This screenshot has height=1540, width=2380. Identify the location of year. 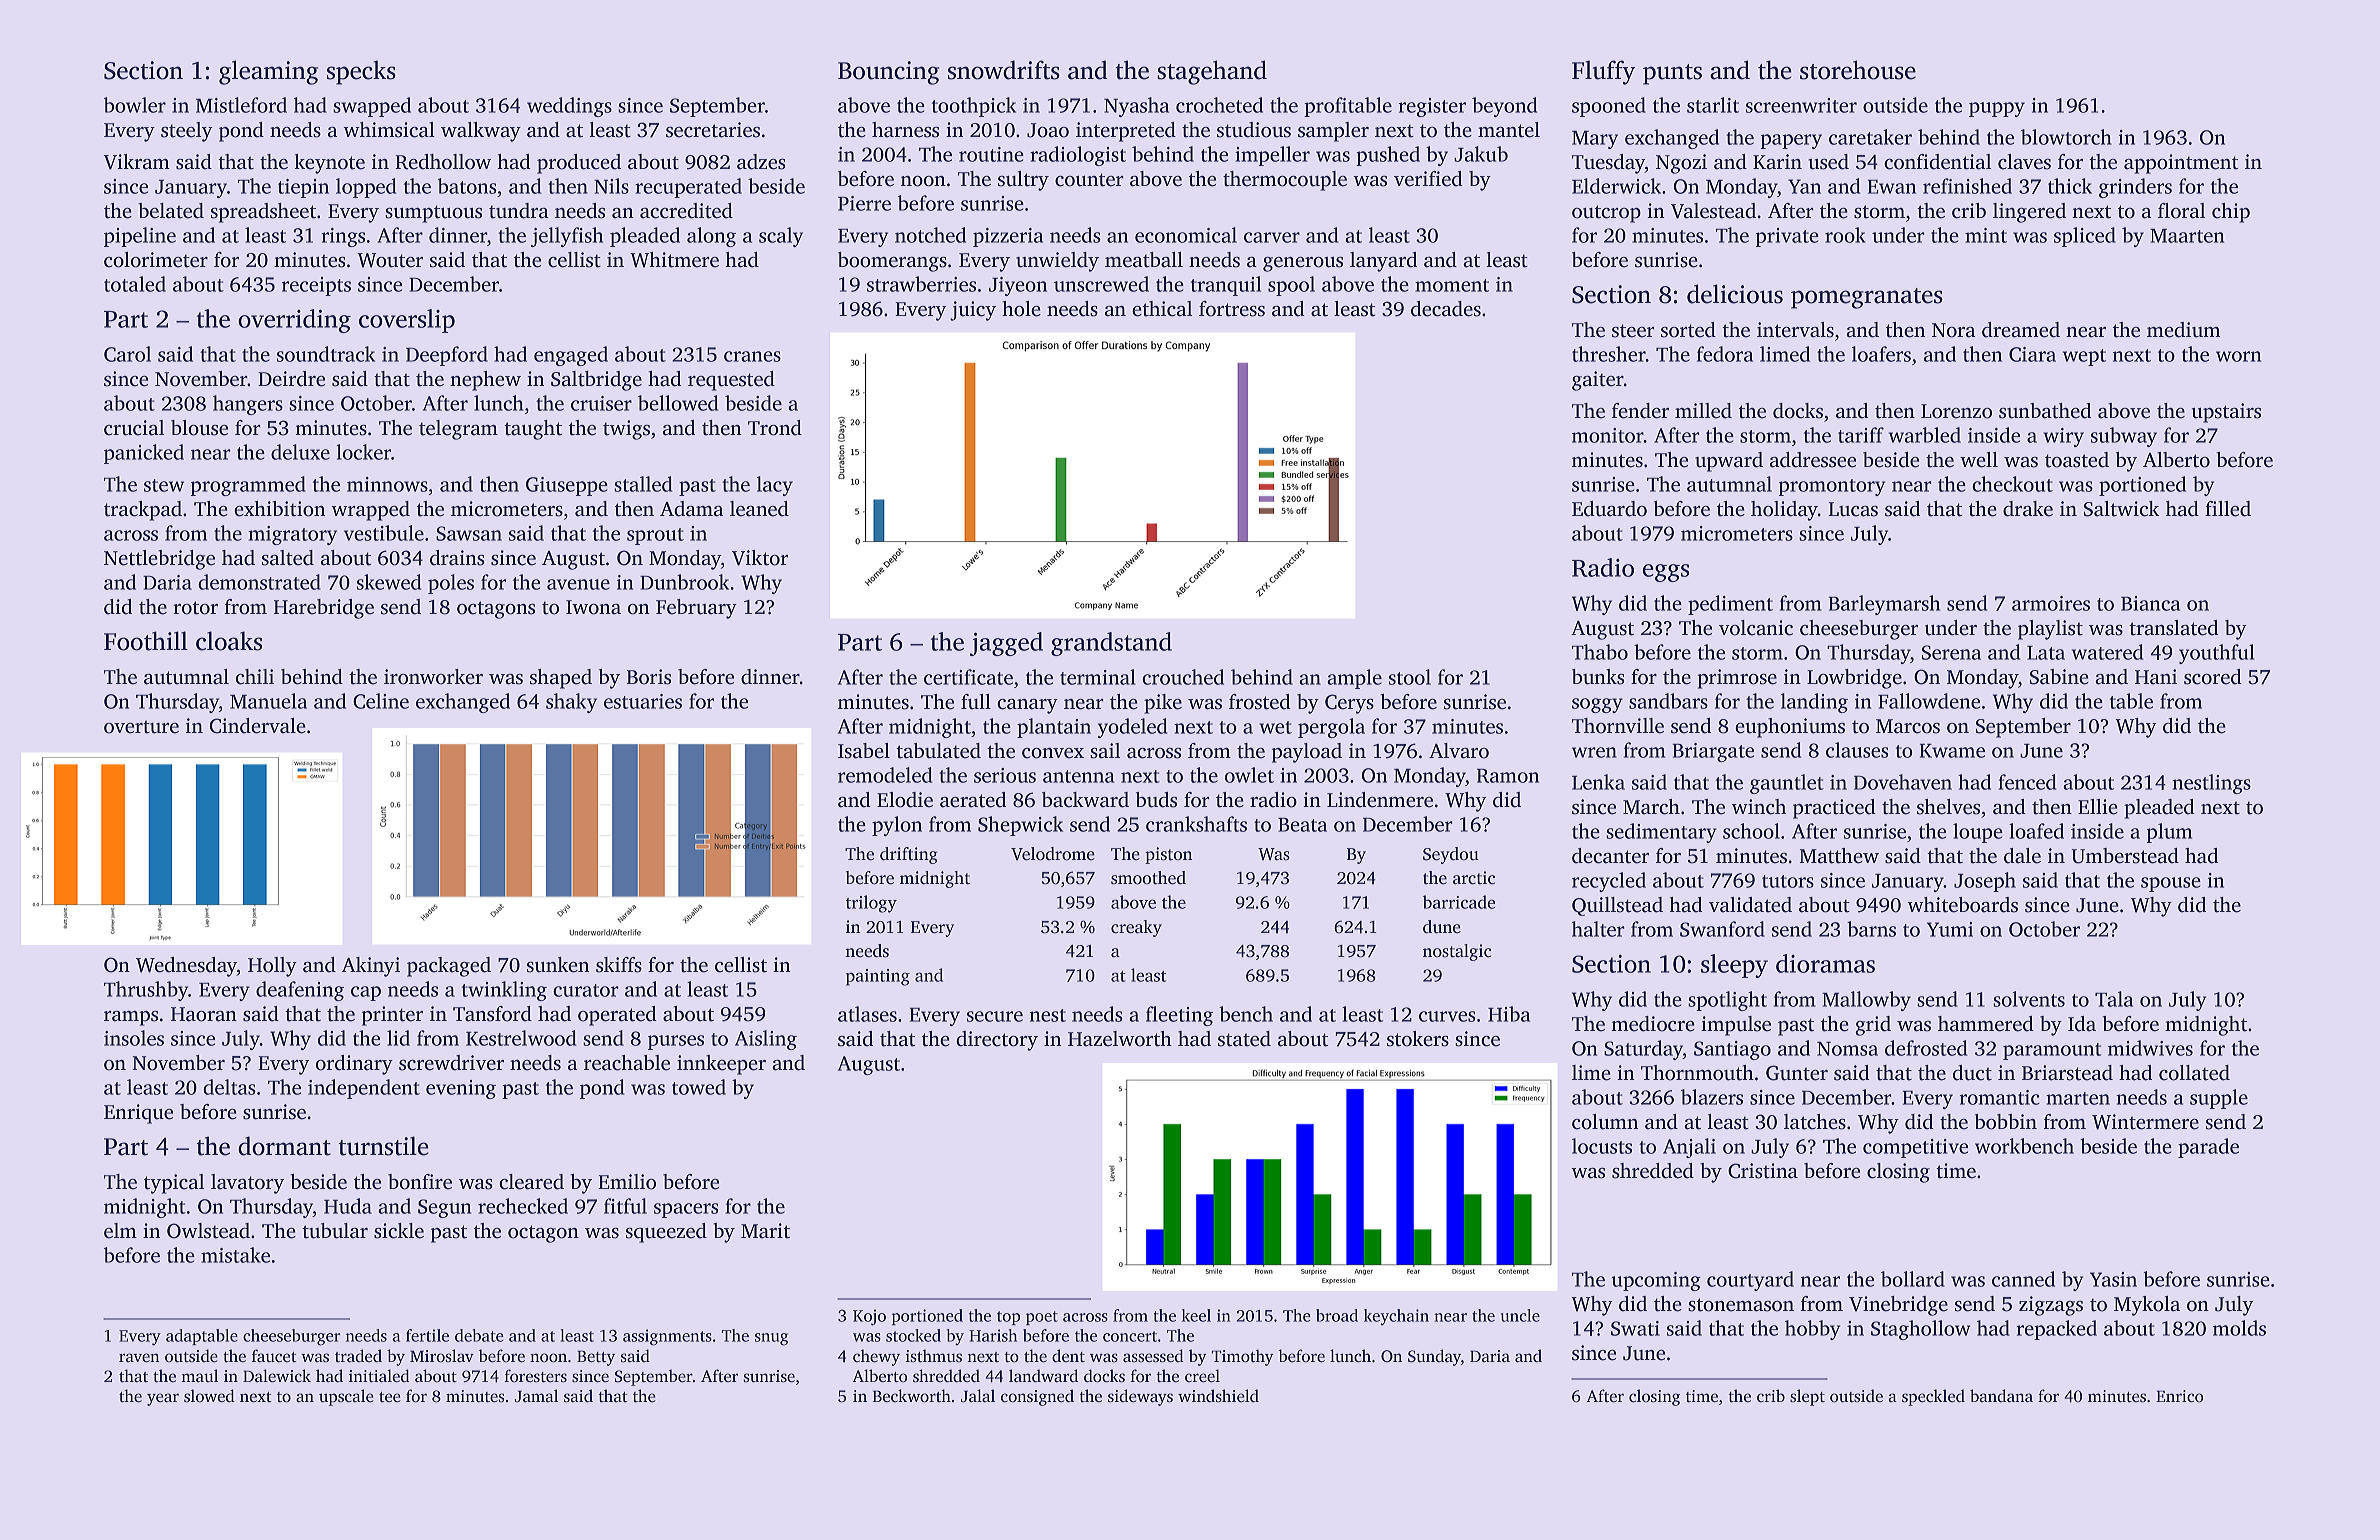
(163, 1399).
